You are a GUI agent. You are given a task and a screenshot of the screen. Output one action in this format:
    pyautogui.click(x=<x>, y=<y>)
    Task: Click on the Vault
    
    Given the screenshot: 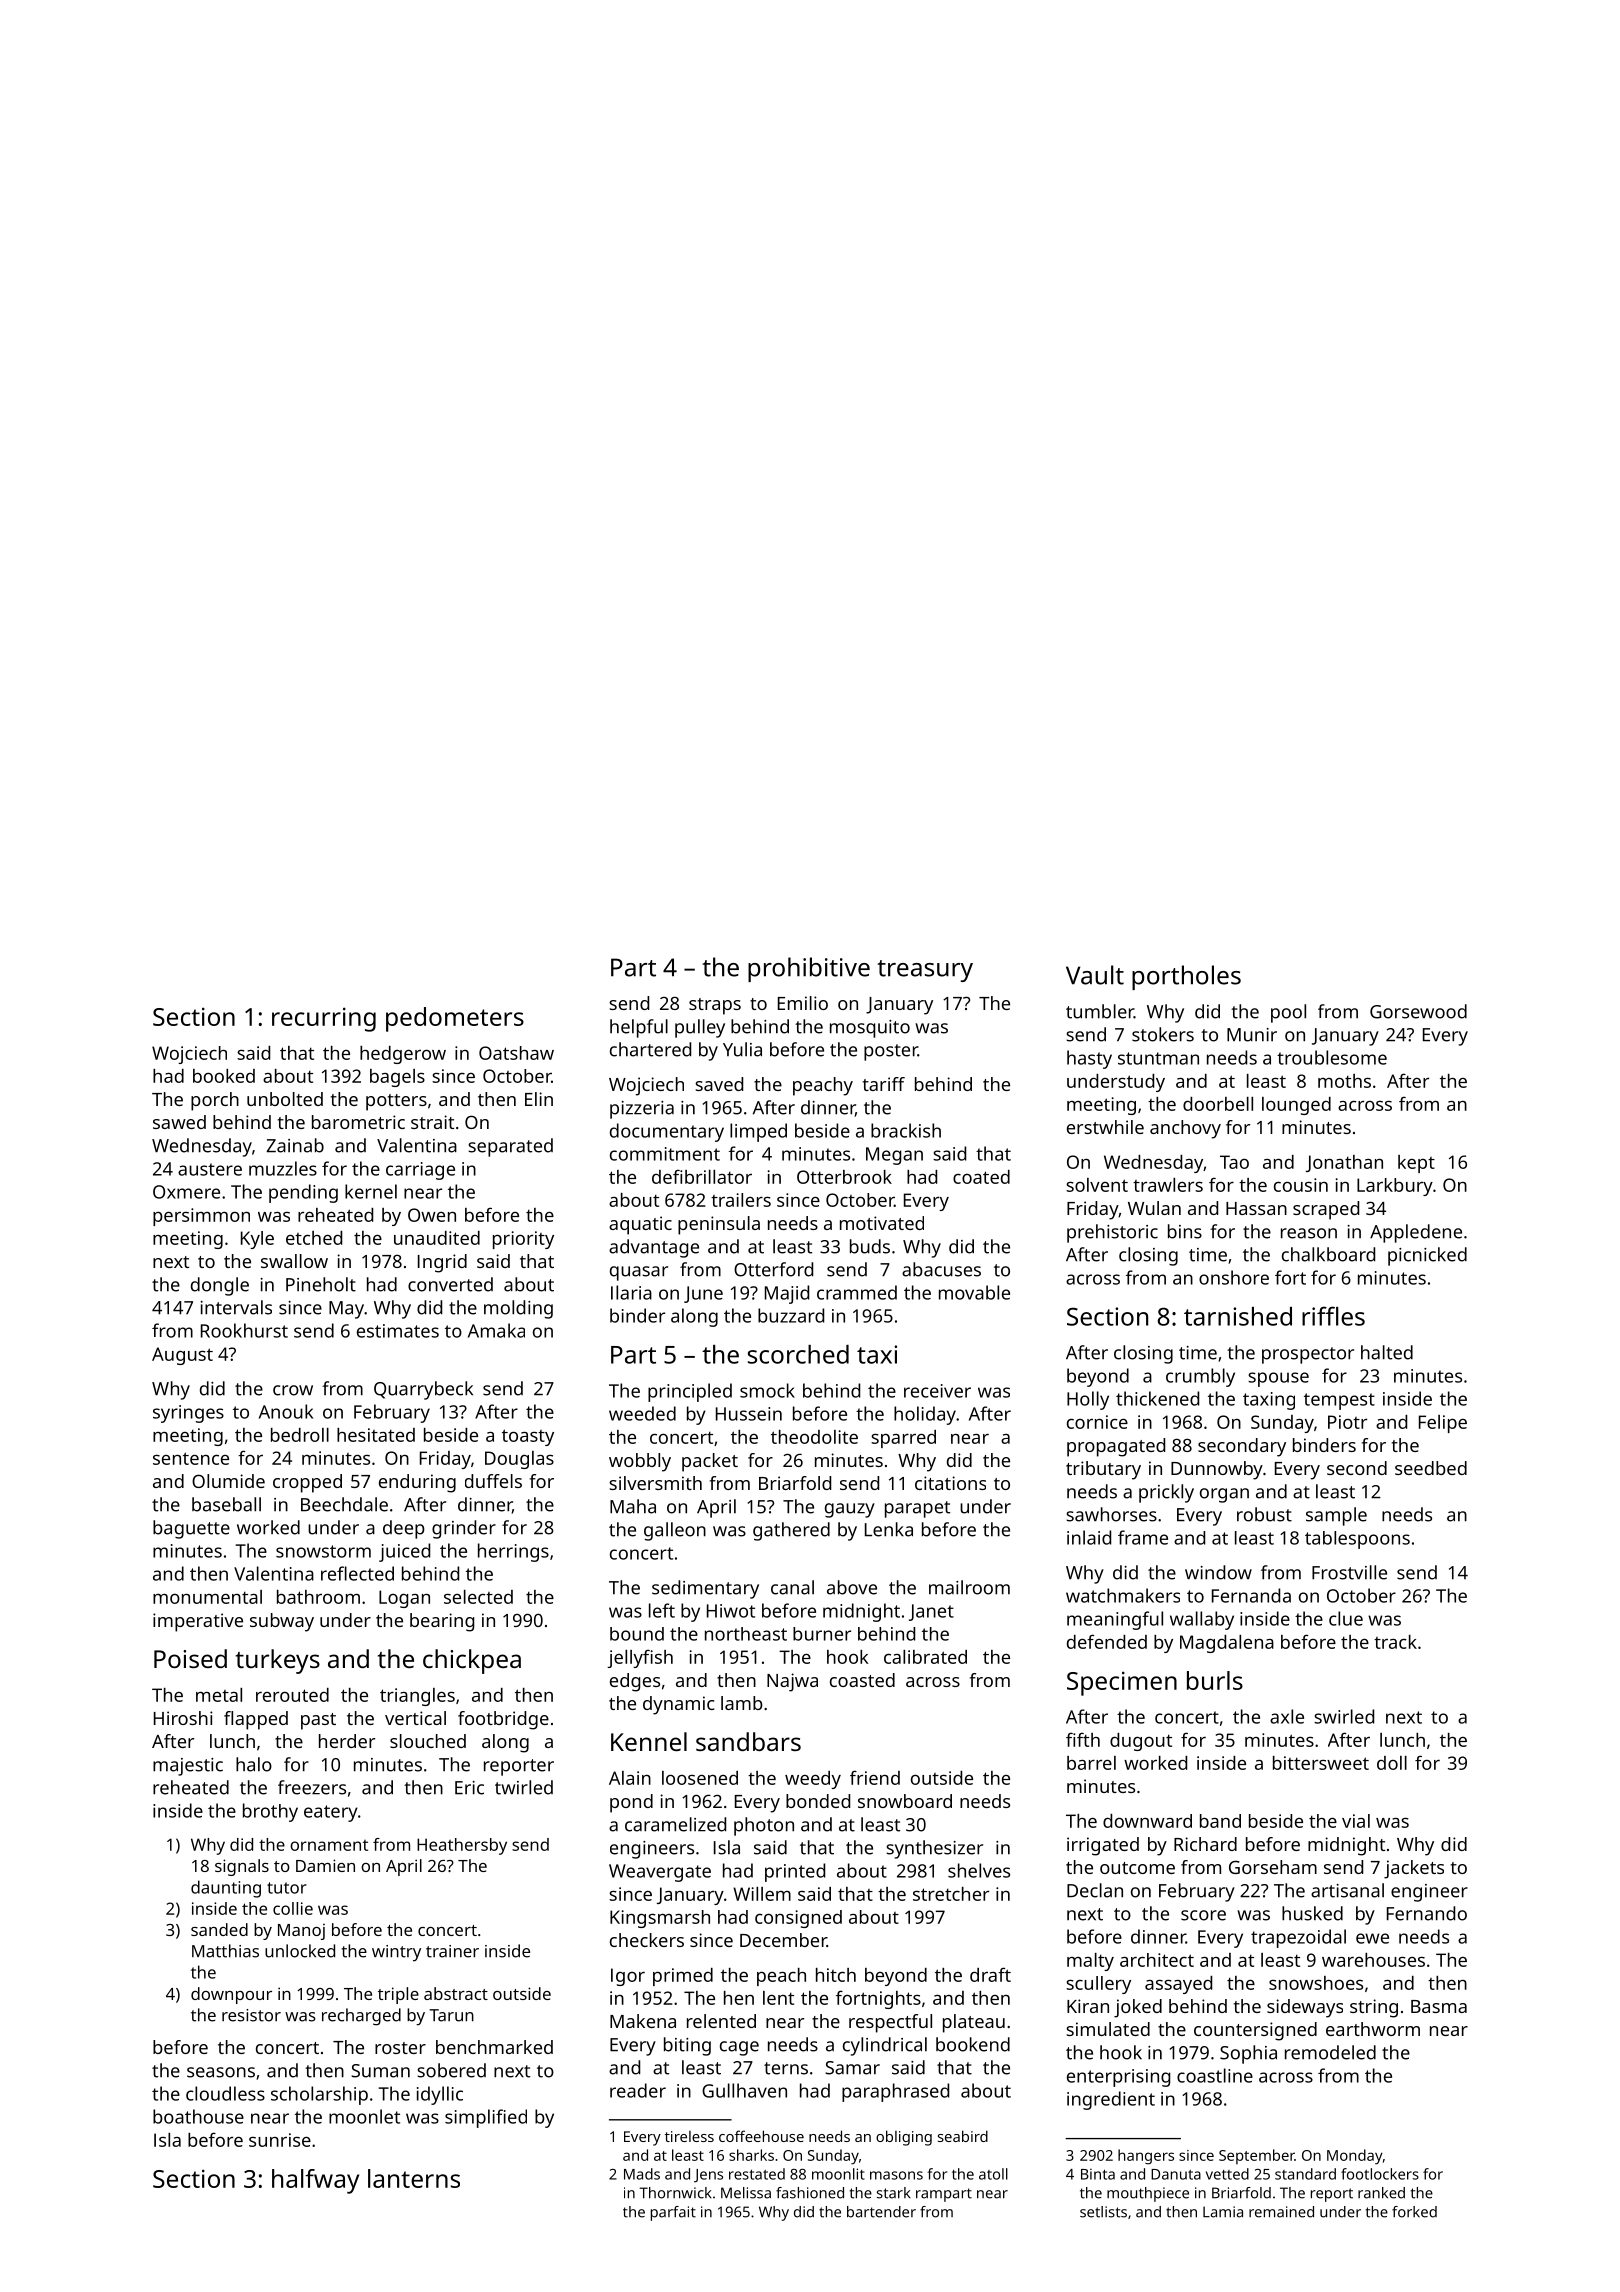 What is the action you would take?
    pyautogui.click(x=1095, y=975)
